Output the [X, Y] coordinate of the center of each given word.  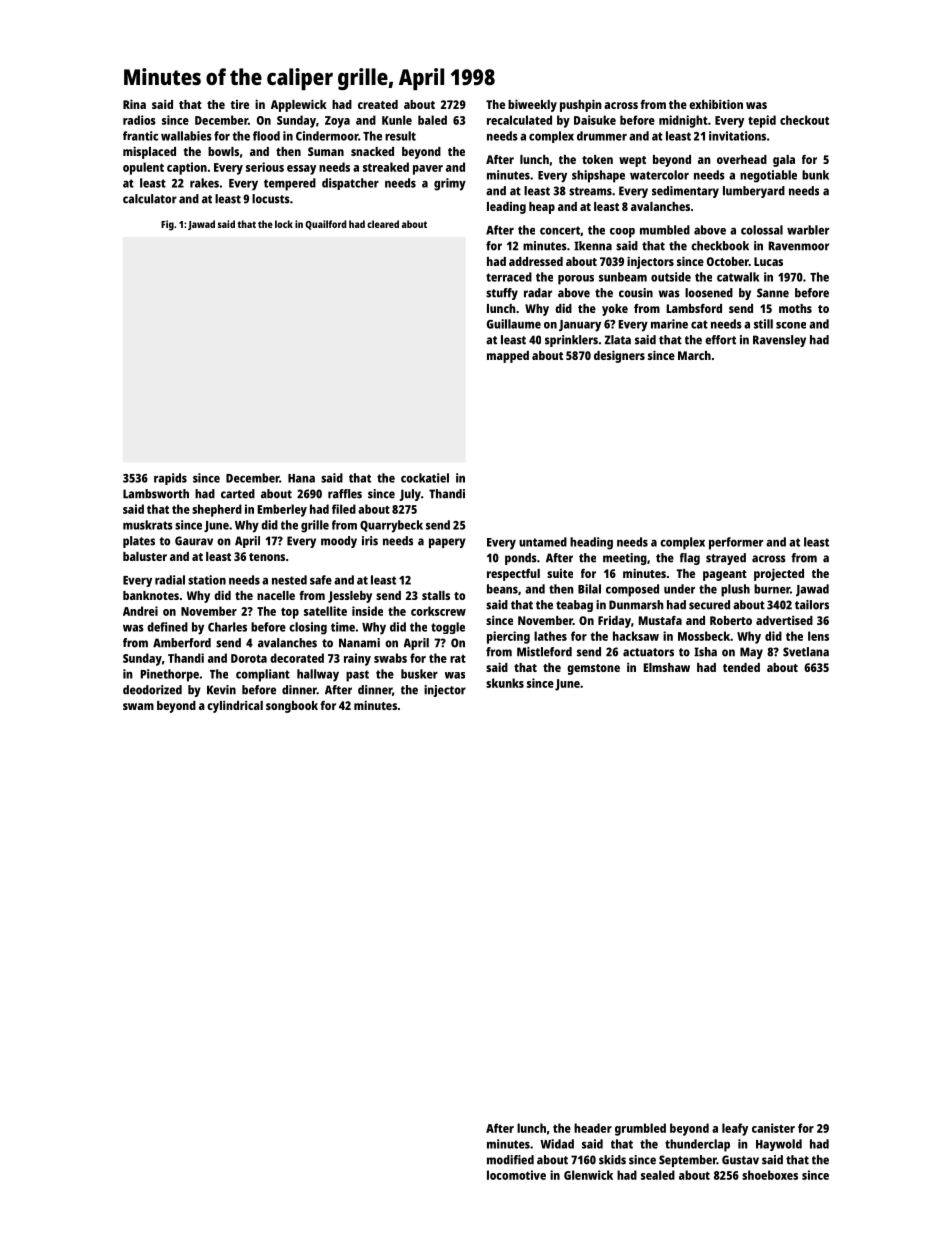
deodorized [152, 690]
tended [741, 667]
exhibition [716, 104]
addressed [536, 261]
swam [138, 706]
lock [284, 224]
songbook [292, 707]
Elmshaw [667, 667]
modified [510, 1160]
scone [791, 325]
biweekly [532, 105]
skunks [505, 683]
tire [239, 104]
